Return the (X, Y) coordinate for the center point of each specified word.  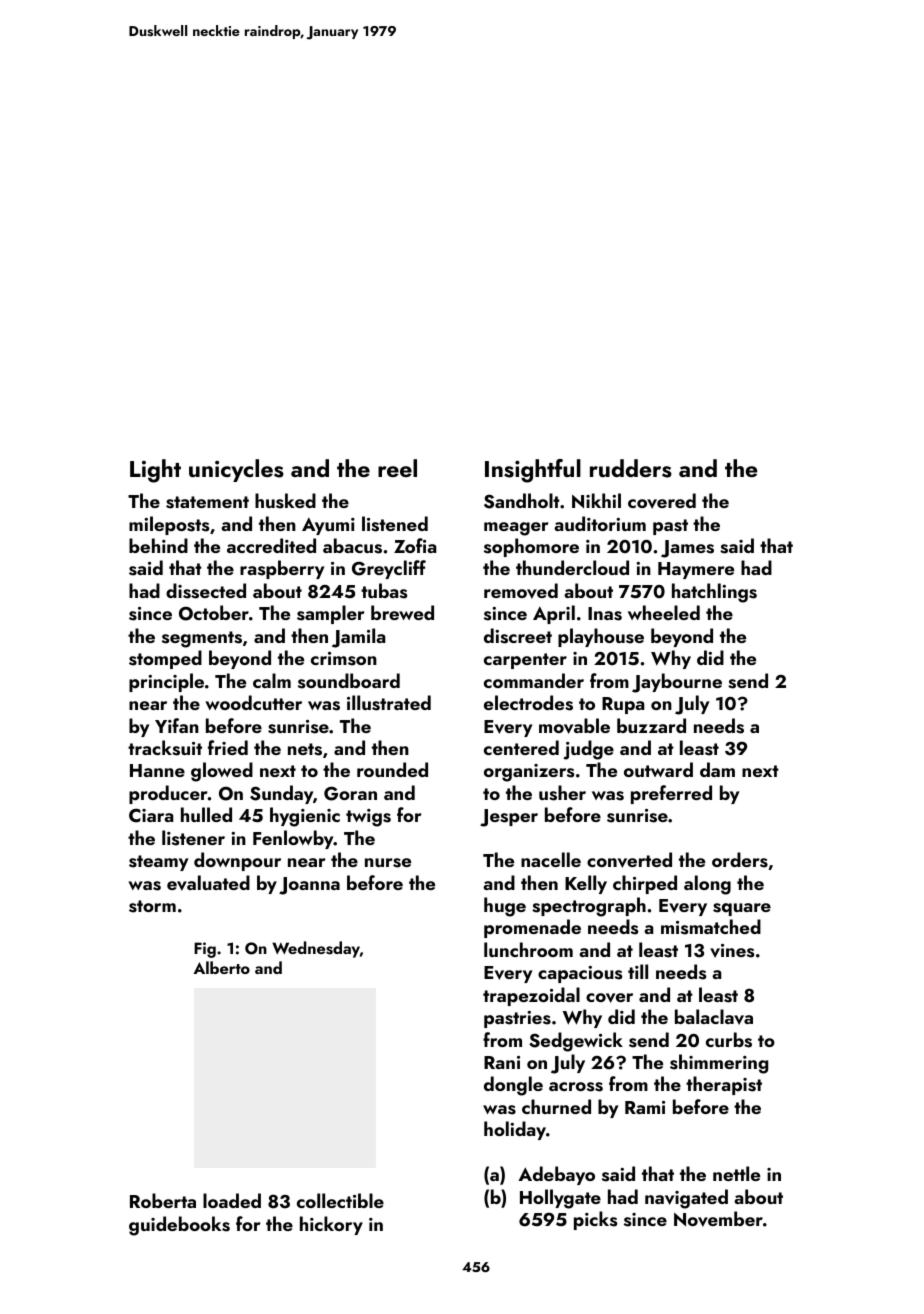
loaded (232, 1200)
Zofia (415, 545)
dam (717, 769)
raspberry (282, 569)
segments (202, 639)
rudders (631, 468)
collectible (340, 1200)
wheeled (664, 612)
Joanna (309, 886)
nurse (388, 863)
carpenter (525, 661)
